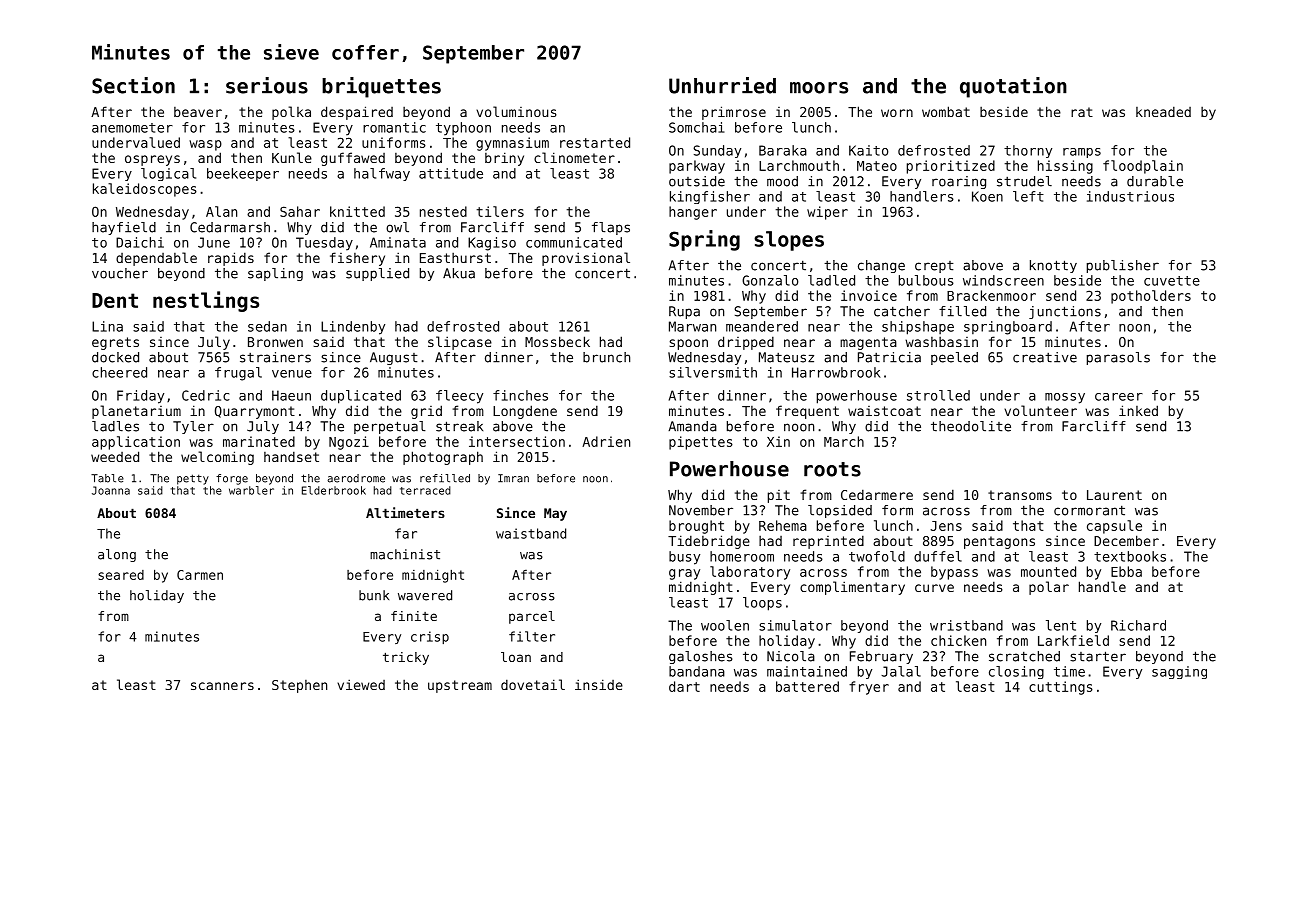 This screenshot has height=924, width=1308. I want to click on serious, so click(267, 85).
